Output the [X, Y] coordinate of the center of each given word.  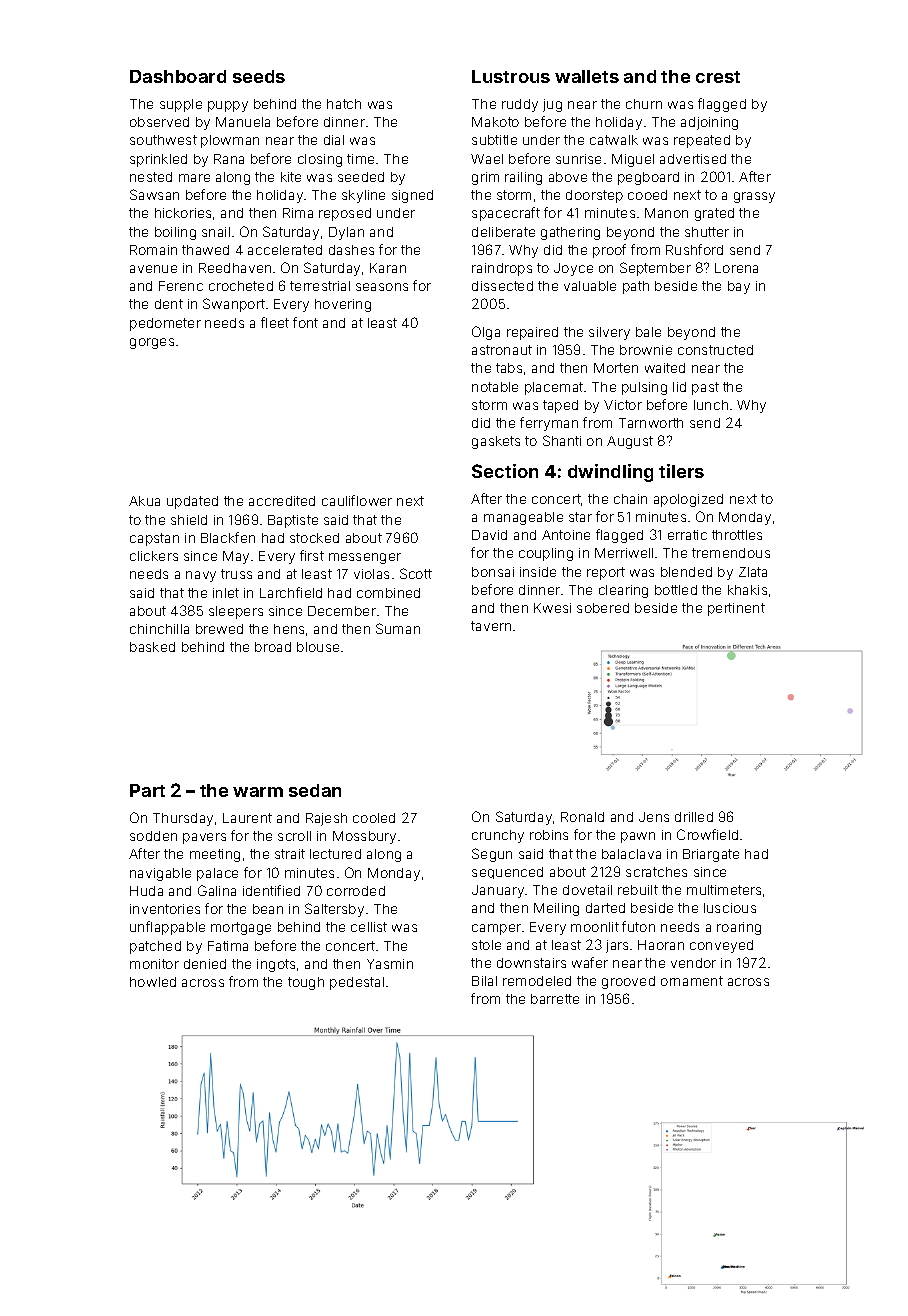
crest [718, 77]
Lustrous [511, 76]
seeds [259, 76]
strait [290, 854]
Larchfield [291, 592]
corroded [356, 891]
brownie [646, 350]
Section [505, 471]
